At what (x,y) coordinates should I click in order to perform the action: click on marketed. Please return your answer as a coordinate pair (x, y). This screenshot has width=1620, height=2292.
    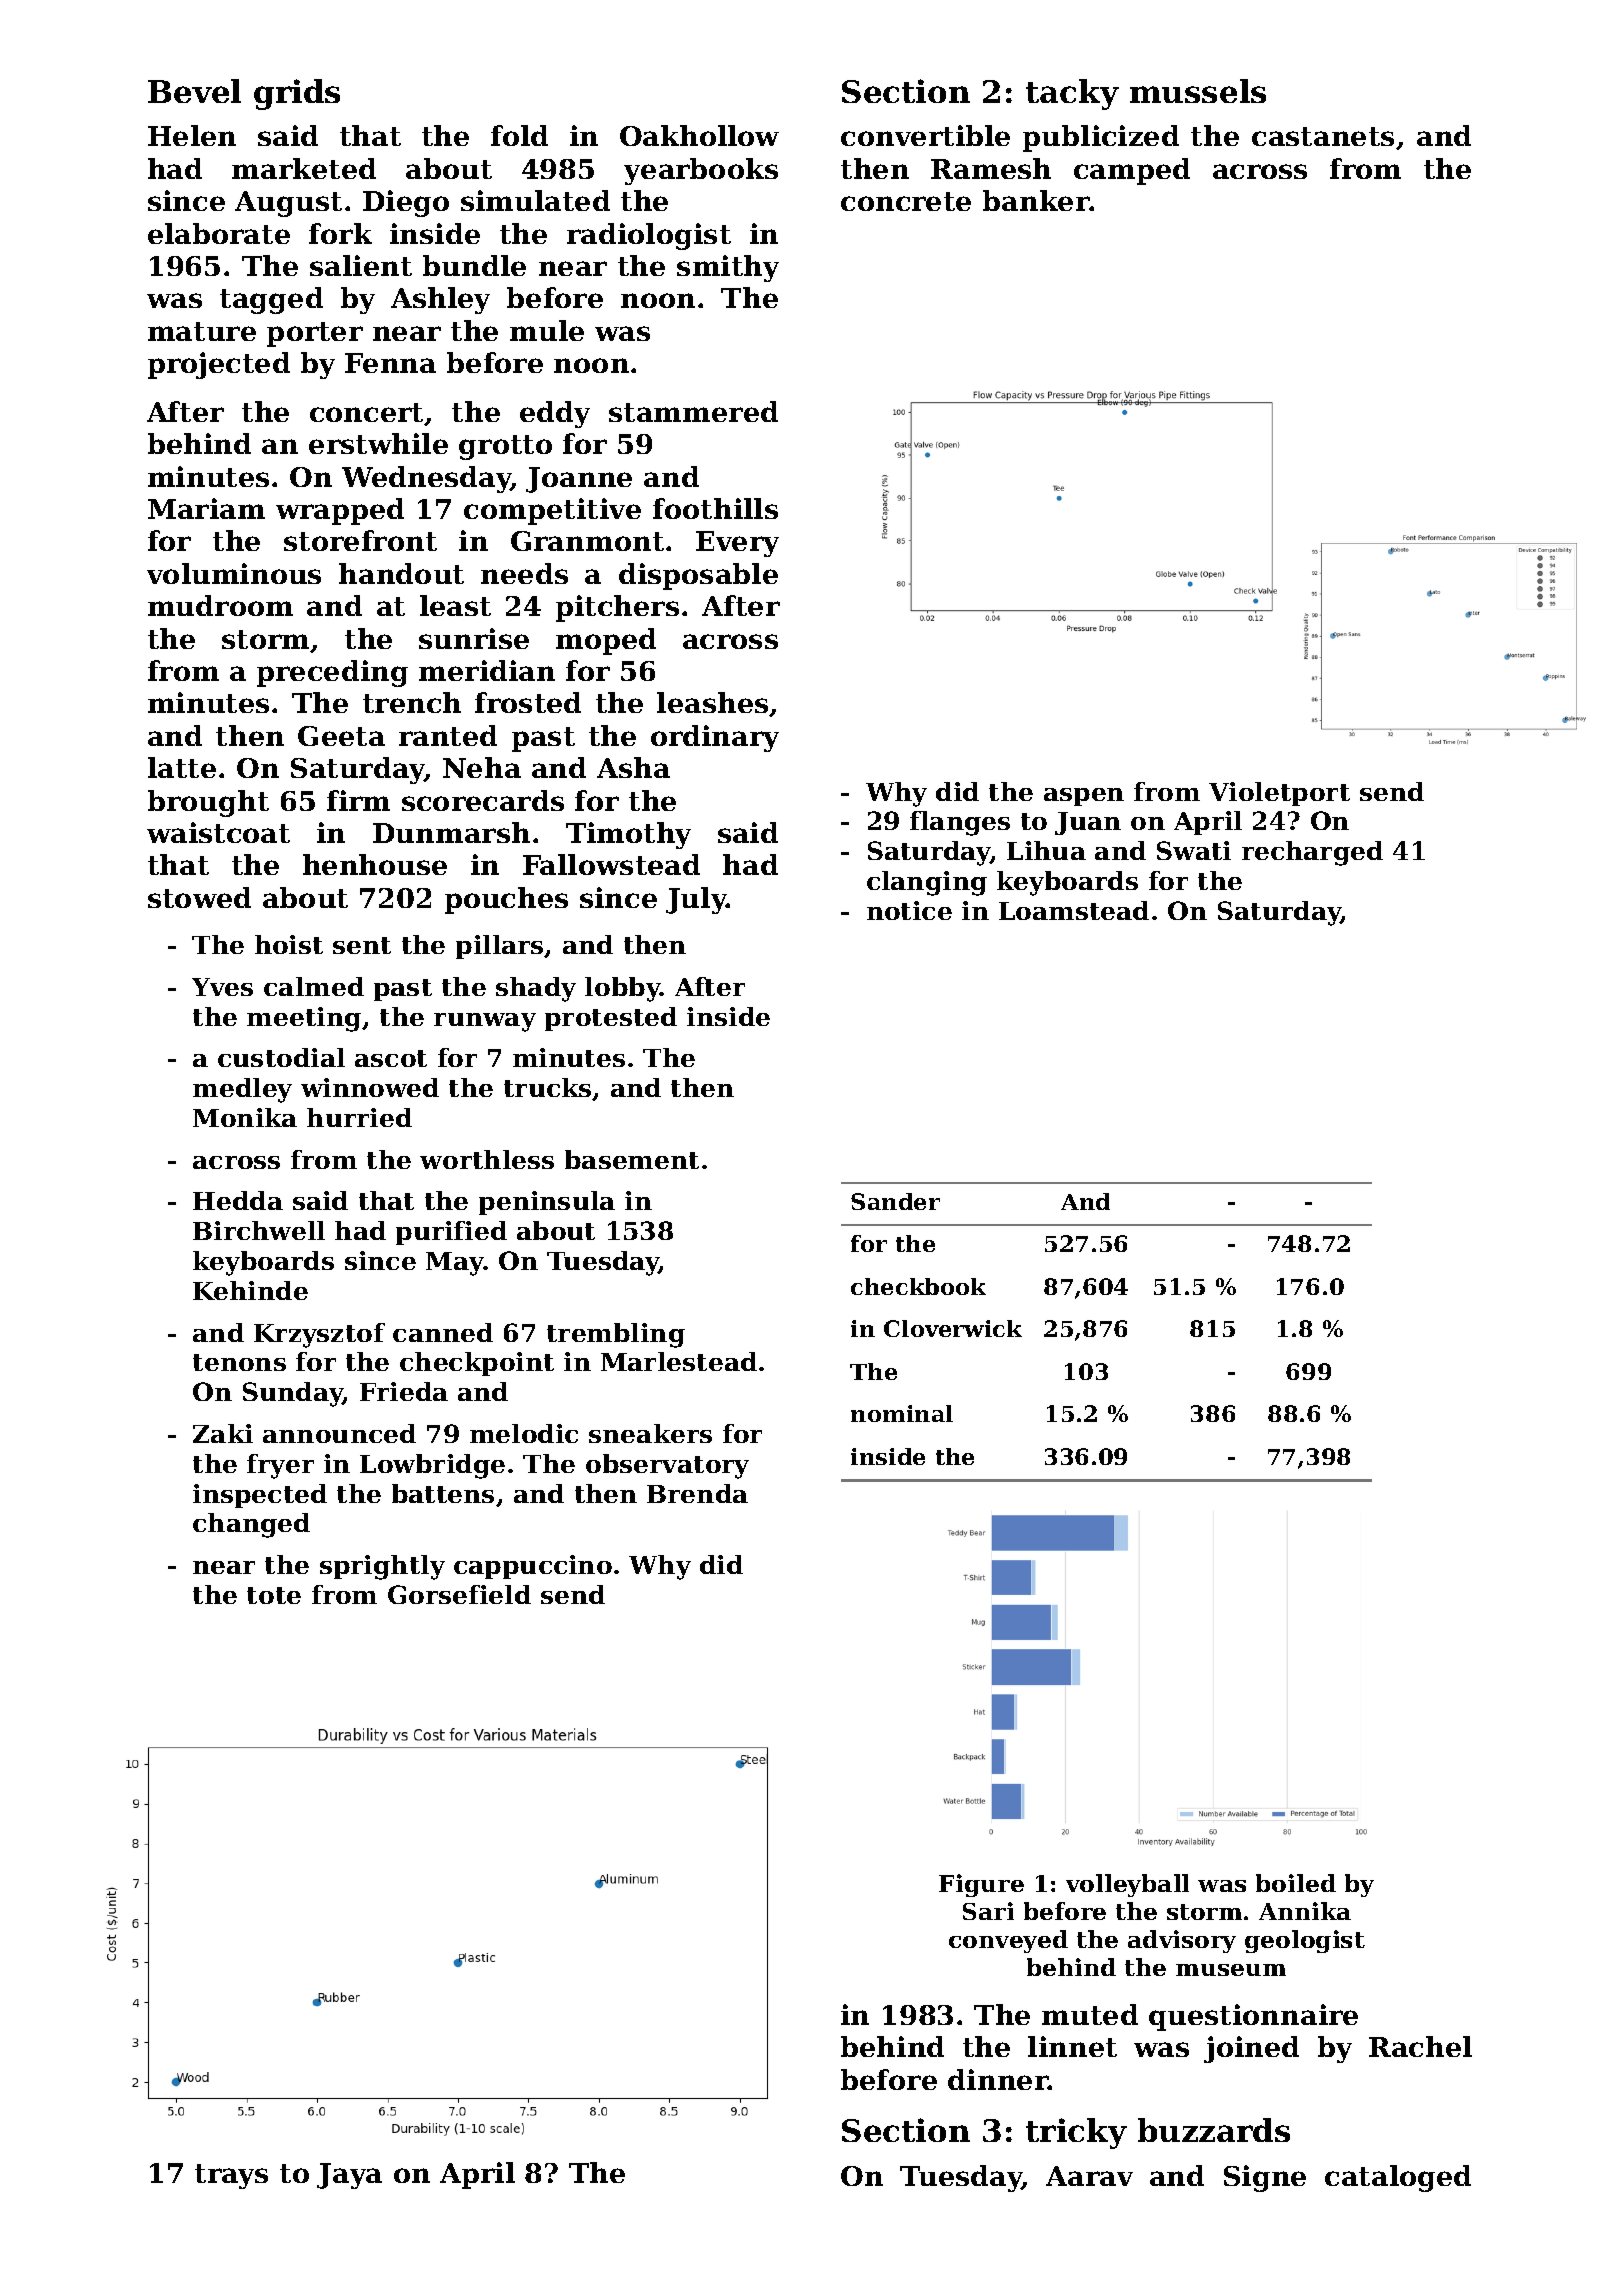
    Looking at the image, I should click on (304, 168).
